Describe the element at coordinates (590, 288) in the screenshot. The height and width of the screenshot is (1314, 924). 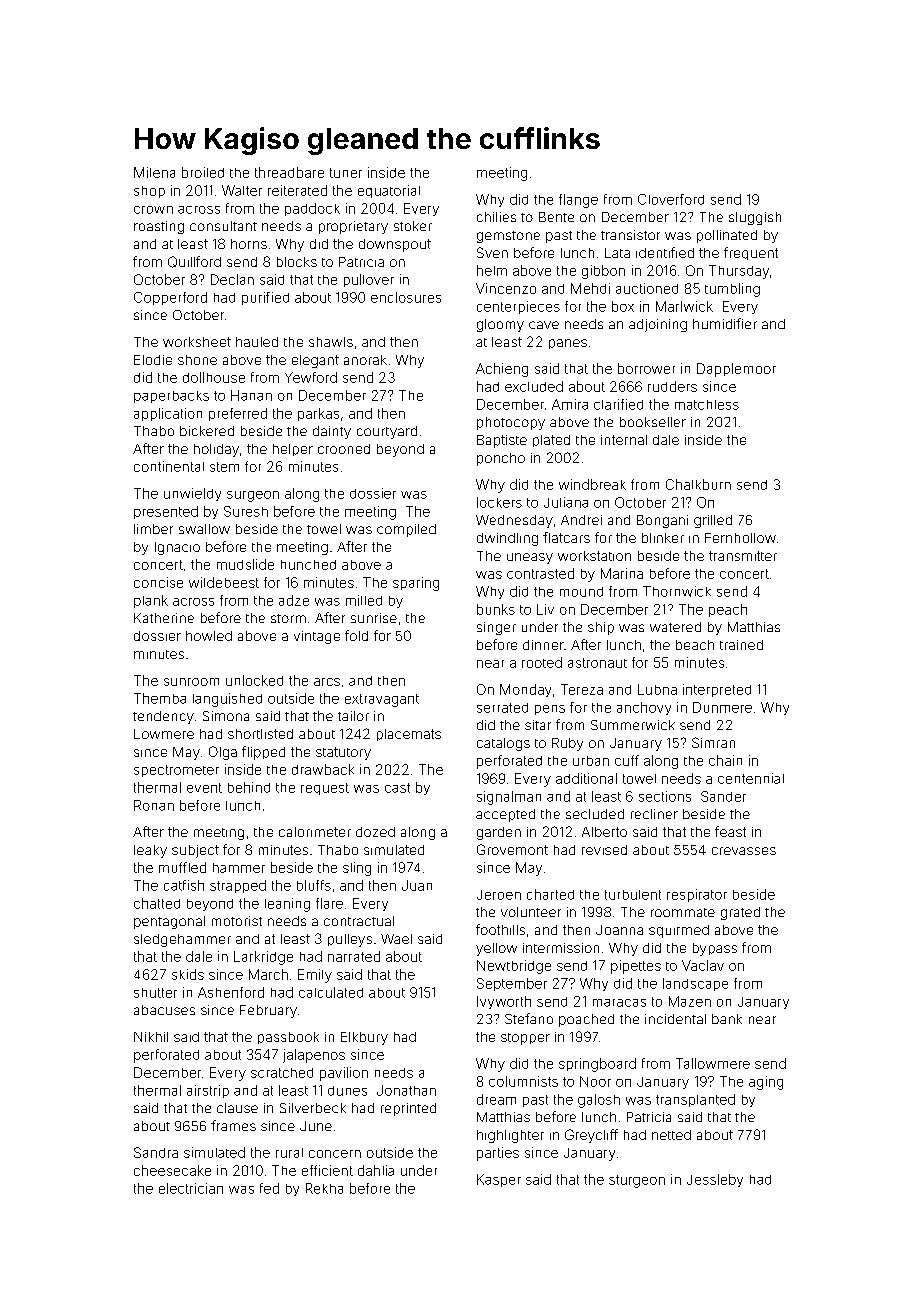
I see `Mehdi` at that location.
